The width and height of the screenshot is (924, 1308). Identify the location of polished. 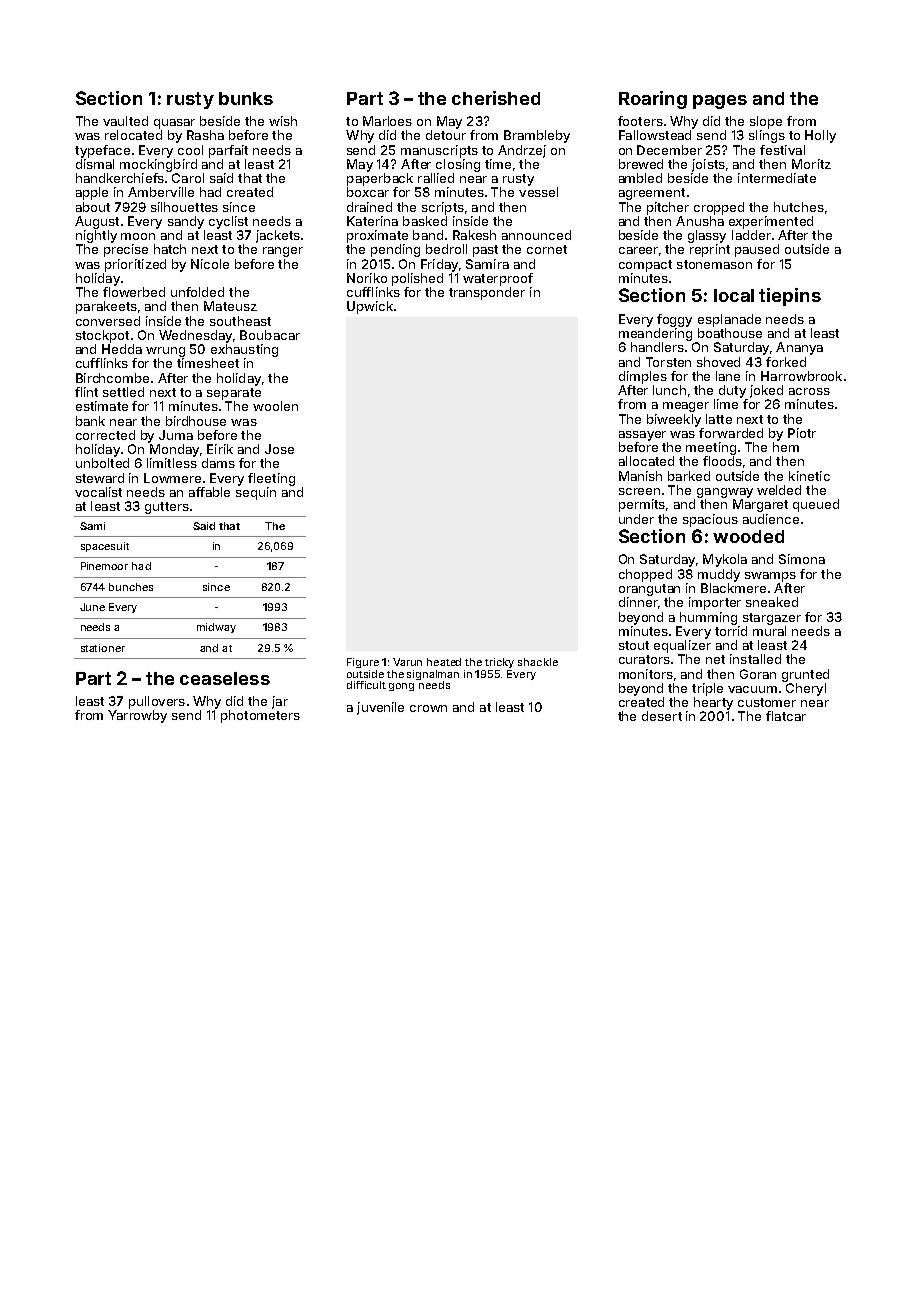
(417, 279).
